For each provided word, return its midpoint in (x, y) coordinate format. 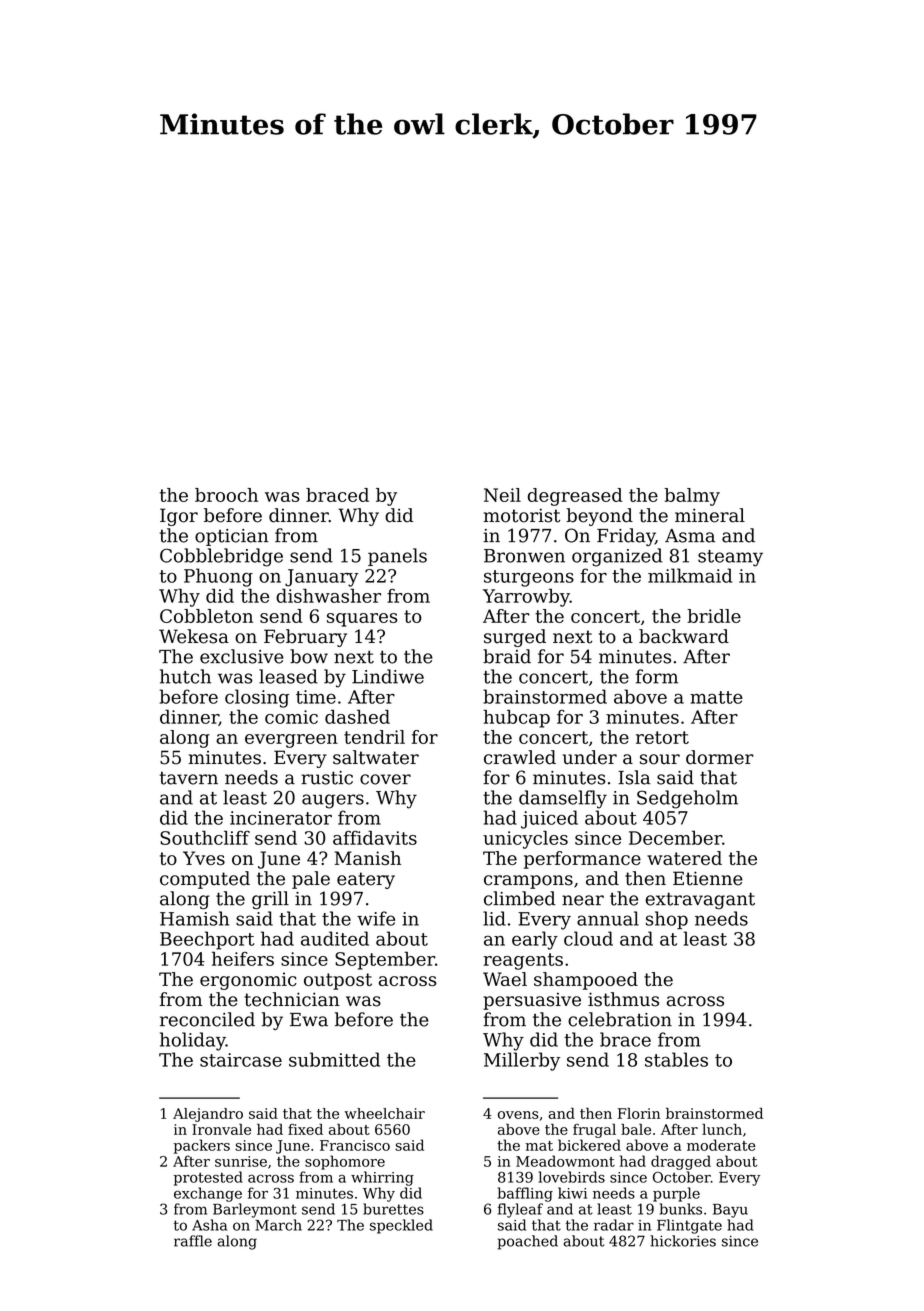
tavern (189, 778)
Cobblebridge (221, 557)
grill (270, 900)
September (385, 960)
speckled (401, 1226)
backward (684, 636)
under (590, 757)
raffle (193, 1241)
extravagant (700, 900)
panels (397, 557)
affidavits (375, 837)
